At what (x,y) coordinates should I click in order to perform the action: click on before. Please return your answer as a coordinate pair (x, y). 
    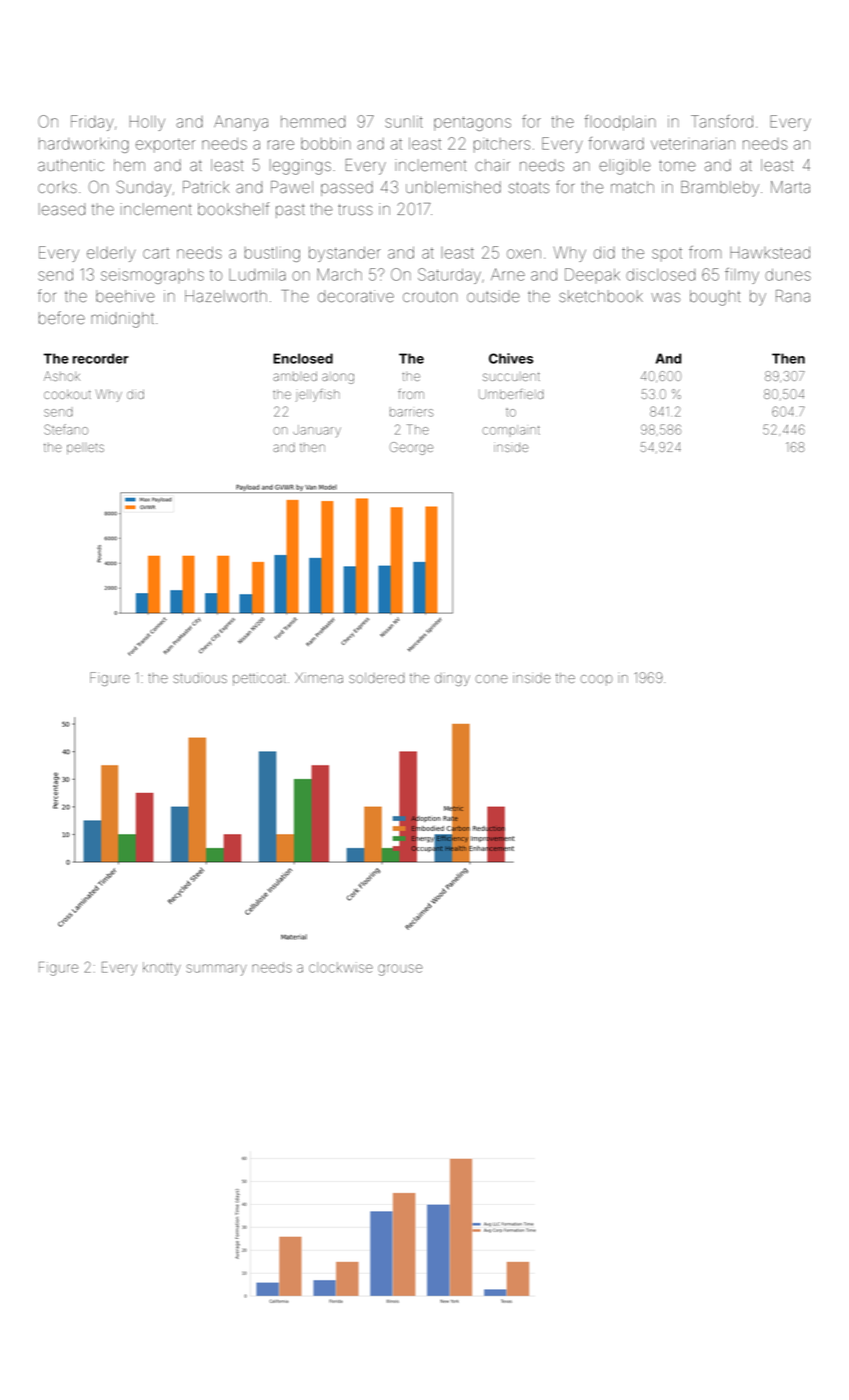
    Looking at the image, I should click on (62, 317).
